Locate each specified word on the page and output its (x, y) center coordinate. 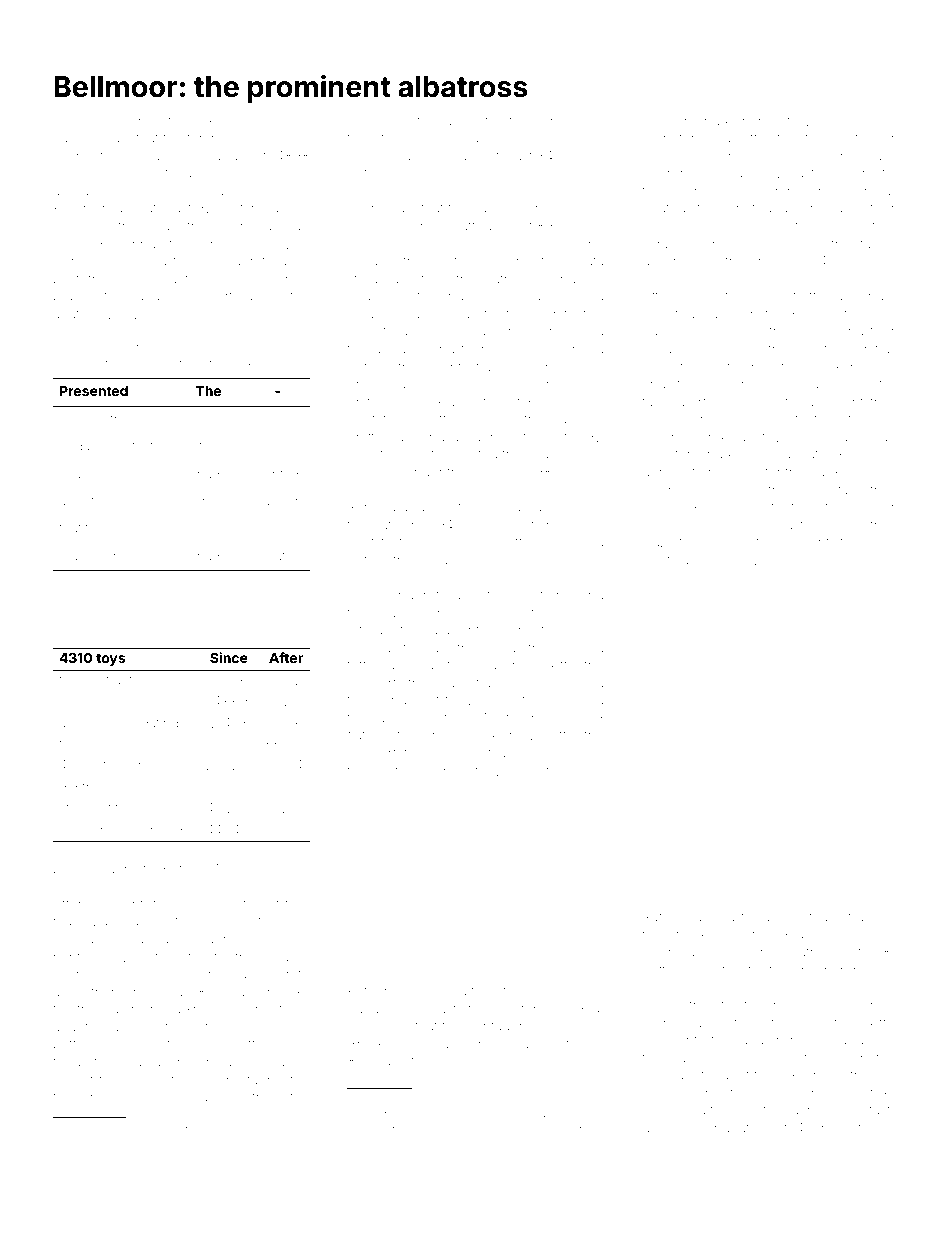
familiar (531, 120)
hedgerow (155, 1132)
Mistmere (514, 718)
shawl (522, 665)
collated (277, 556)
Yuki (204, 121)
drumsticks (387, 1130)
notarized (800, 121)
